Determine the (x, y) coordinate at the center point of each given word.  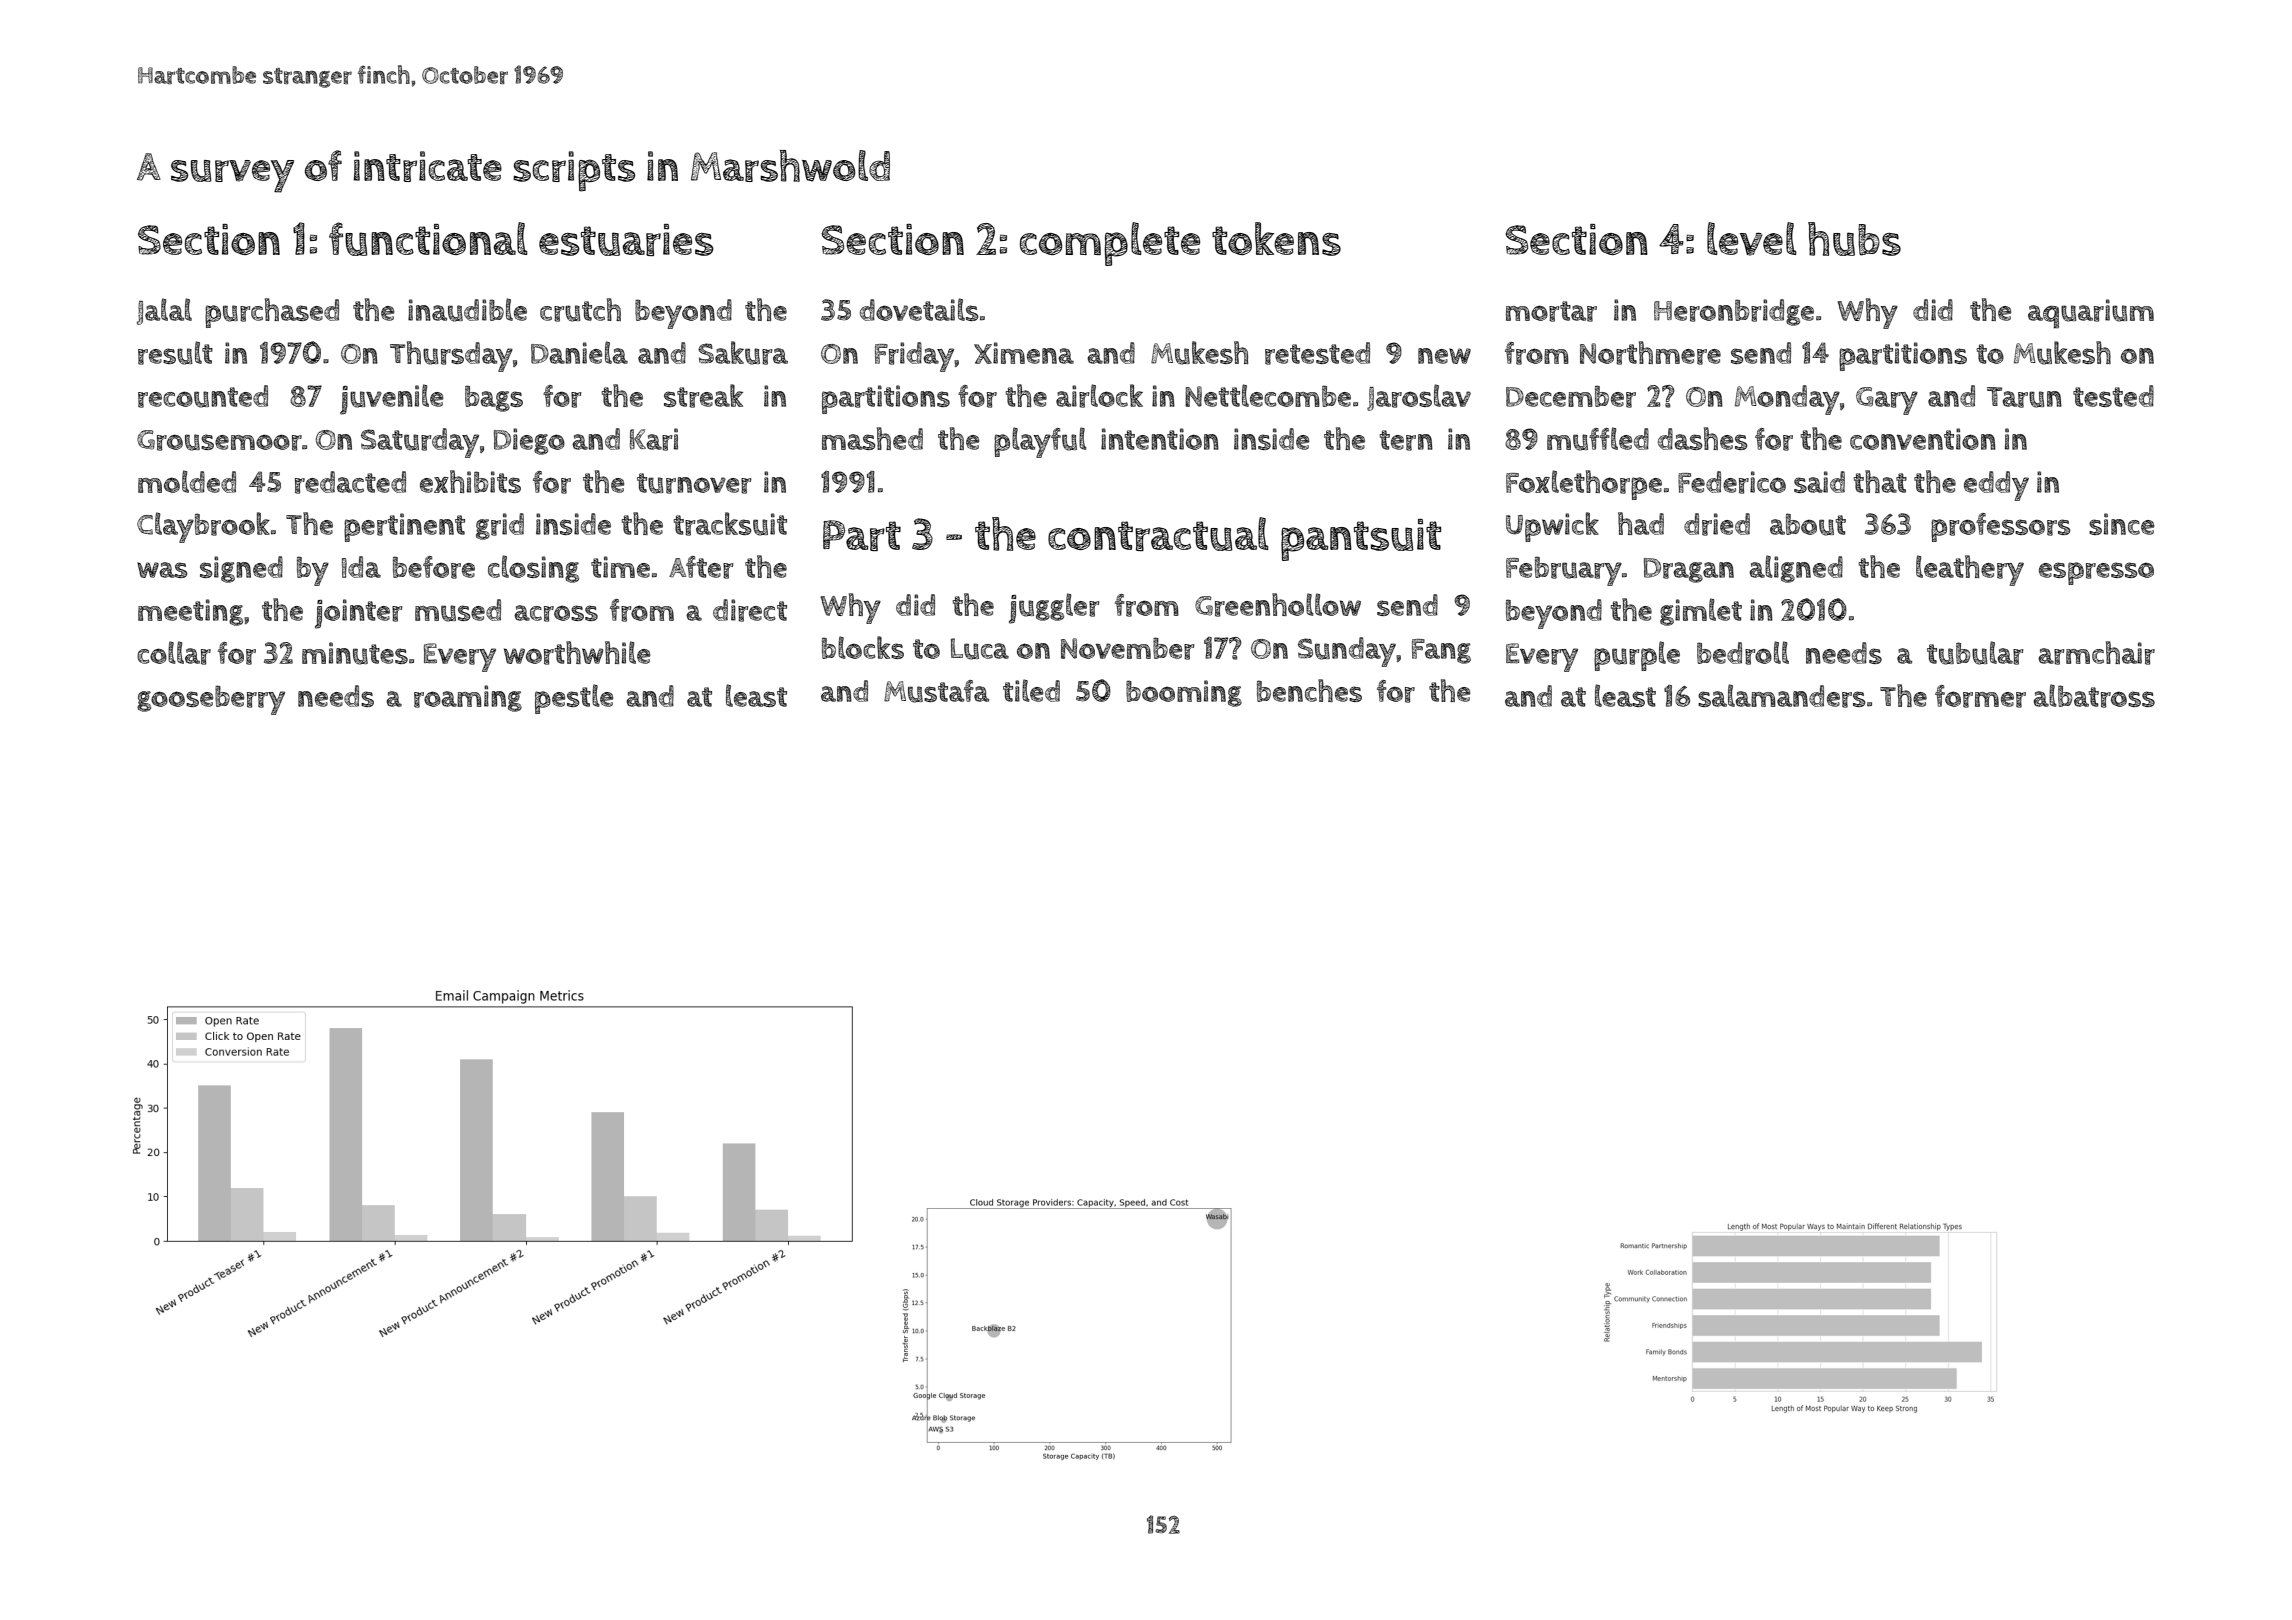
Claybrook (203, 527)
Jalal (164, 311)
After (701, 567)
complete (1110, 244)
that (1880, 481)
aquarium (2091, 314)
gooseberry (211, 700)
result (175, 353)
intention (1160, 439)
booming (1184, 693)
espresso (2096, 573)
